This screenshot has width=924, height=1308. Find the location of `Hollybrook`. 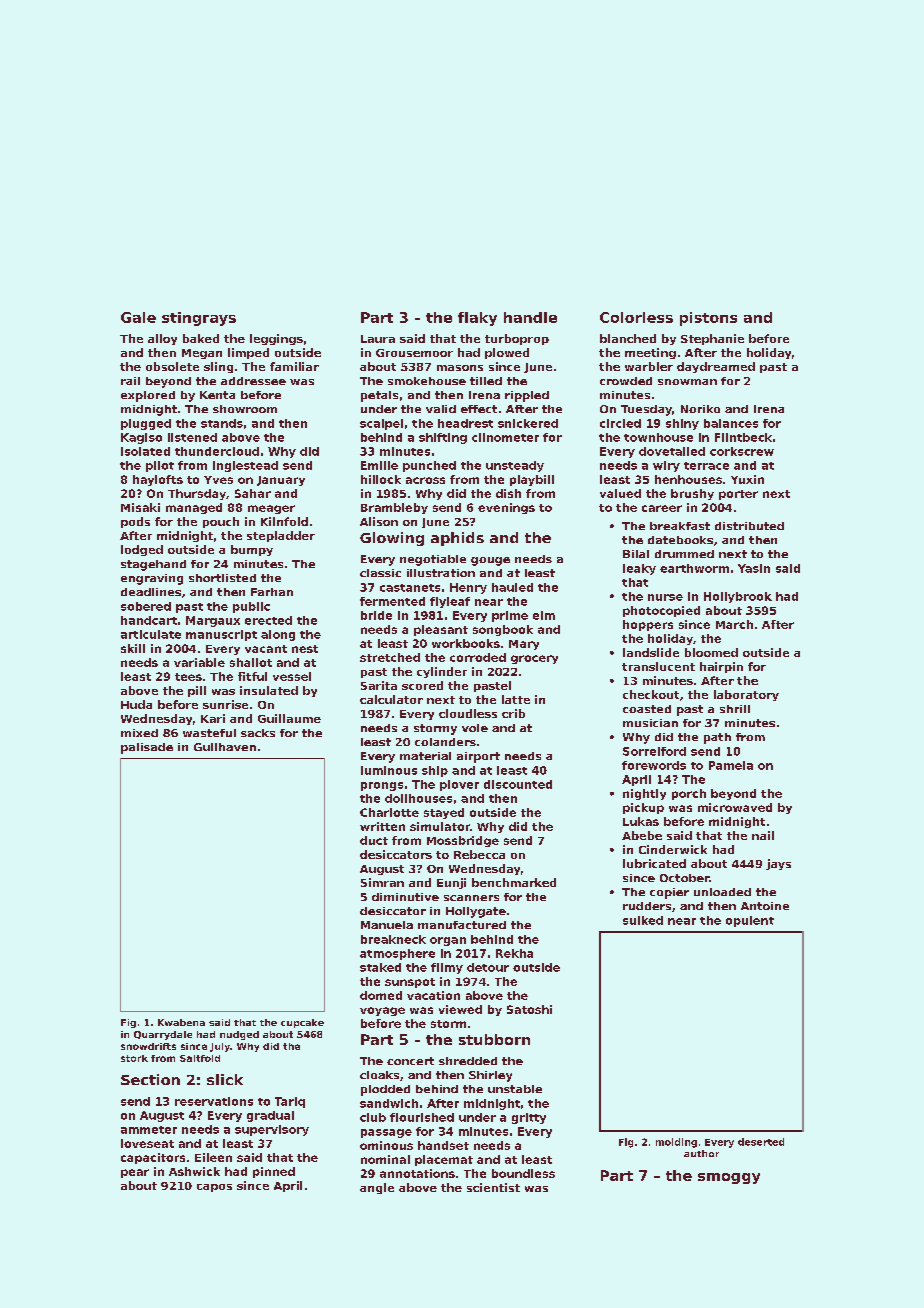

Hollybrook is located at coordinates (738, 597).
